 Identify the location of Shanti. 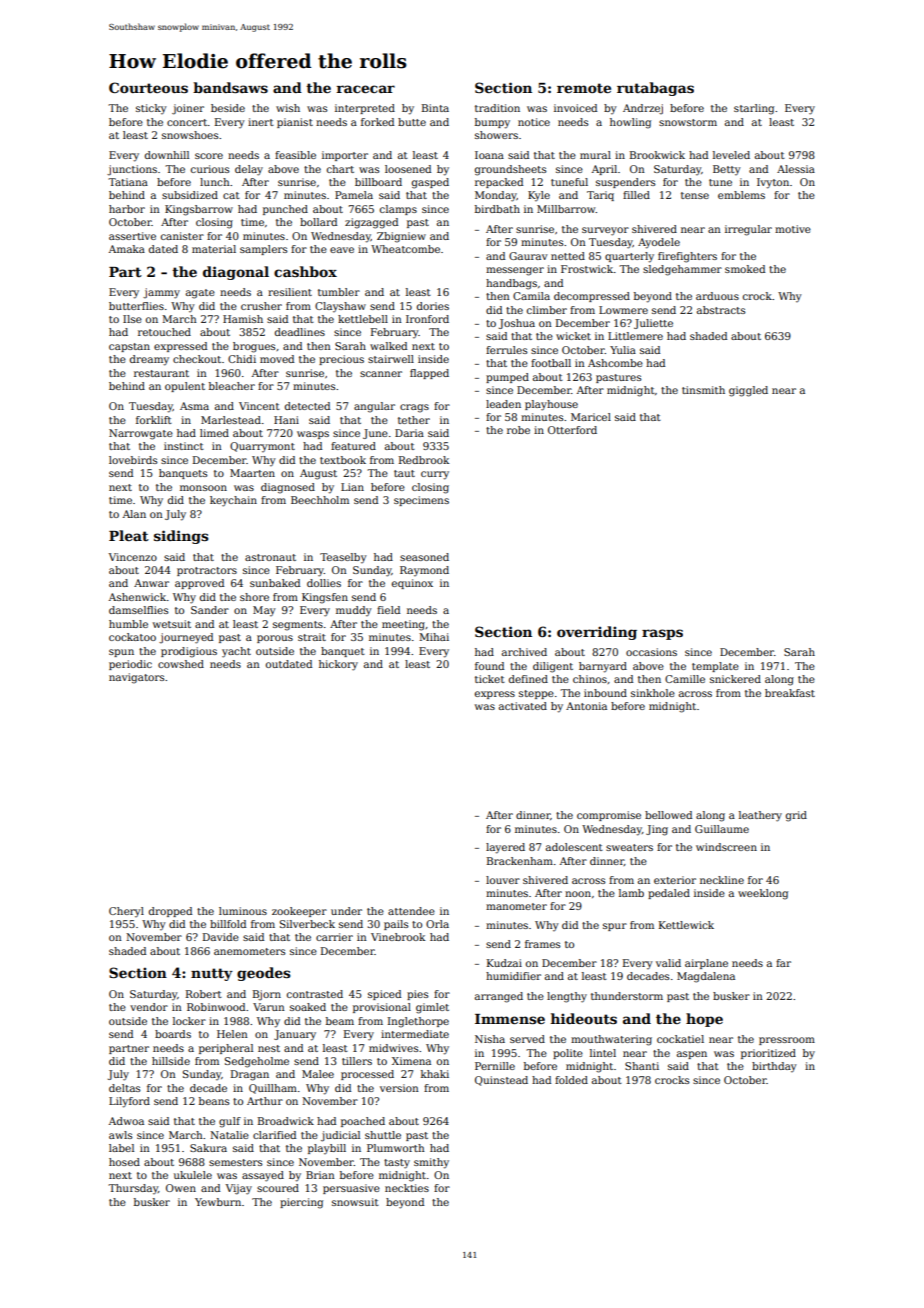
(642, 1066).
